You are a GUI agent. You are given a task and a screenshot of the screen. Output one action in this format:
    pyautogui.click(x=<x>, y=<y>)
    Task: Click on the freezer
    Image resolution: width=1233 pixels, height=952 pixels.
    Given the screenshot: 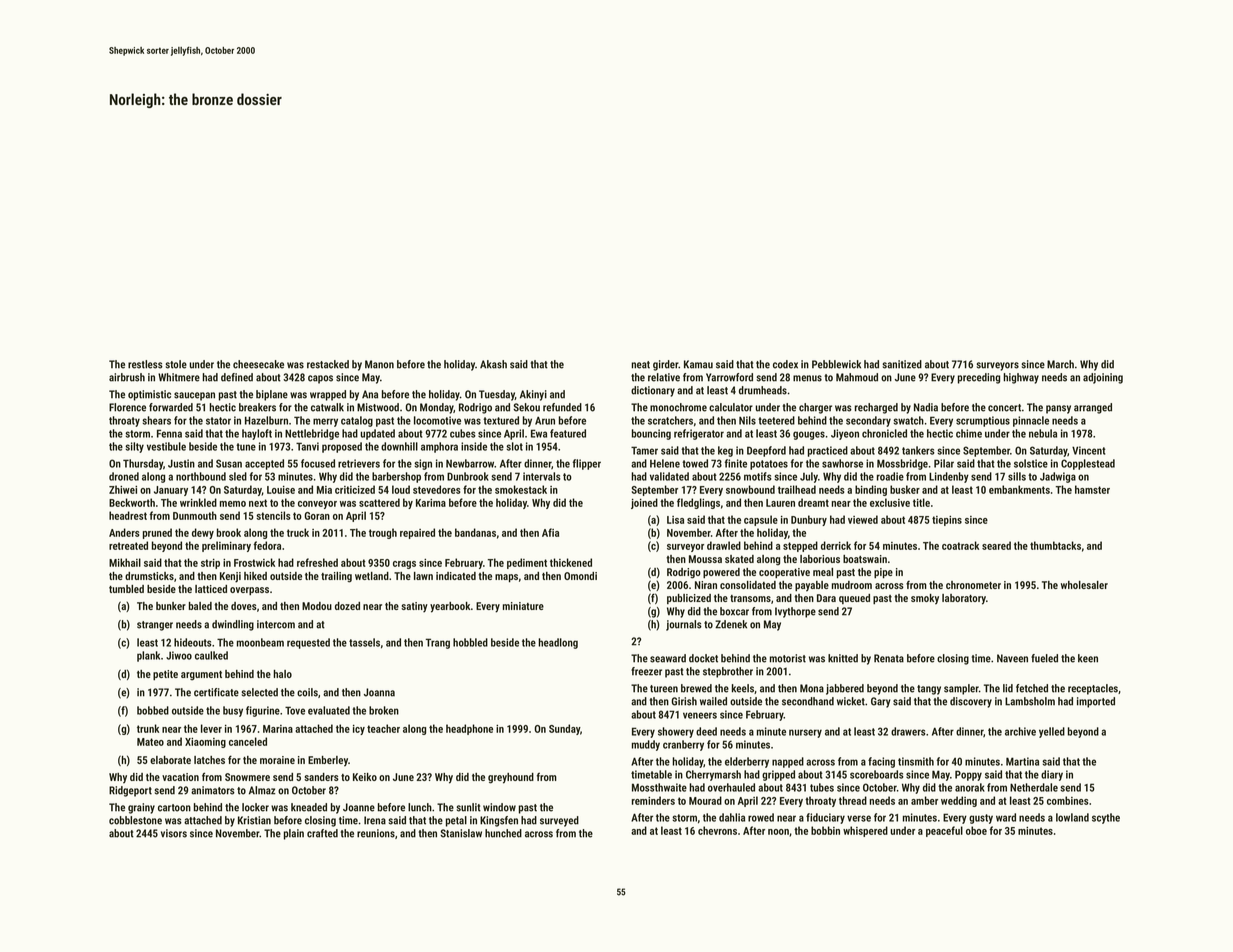 What is the action you would take?
    pyautogui.click(x=646, y=671)
